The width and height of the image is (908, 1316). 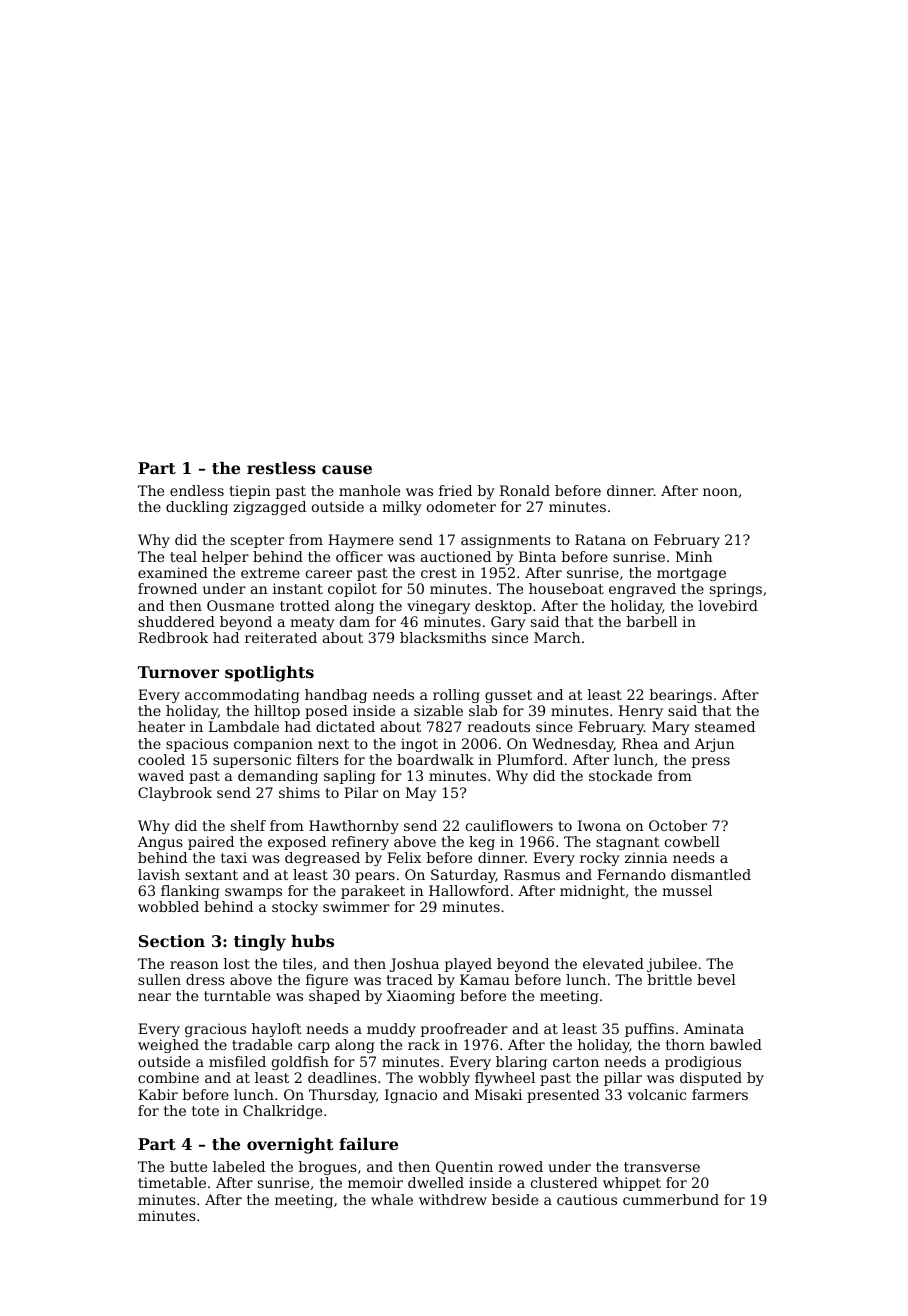 What do you see at coordinates (172, 941) in the image?
I see `Section` at bounding box center [172, 941].
